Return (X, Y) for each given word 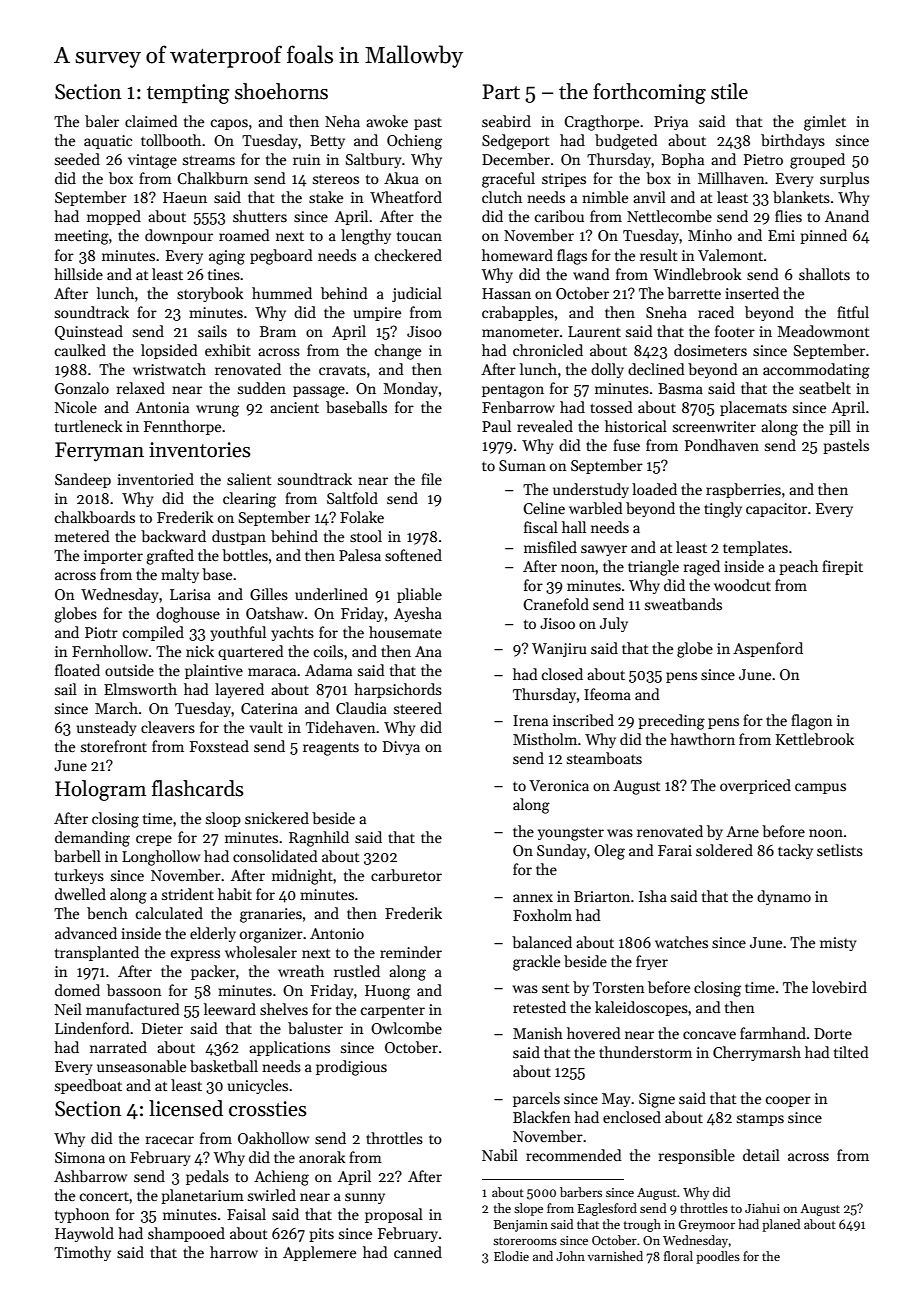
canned (418, 1252)
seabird (506, 121)
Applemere (319, 1253)
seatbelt (825, 388)
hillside (78, 274)
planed (781, 1225)
